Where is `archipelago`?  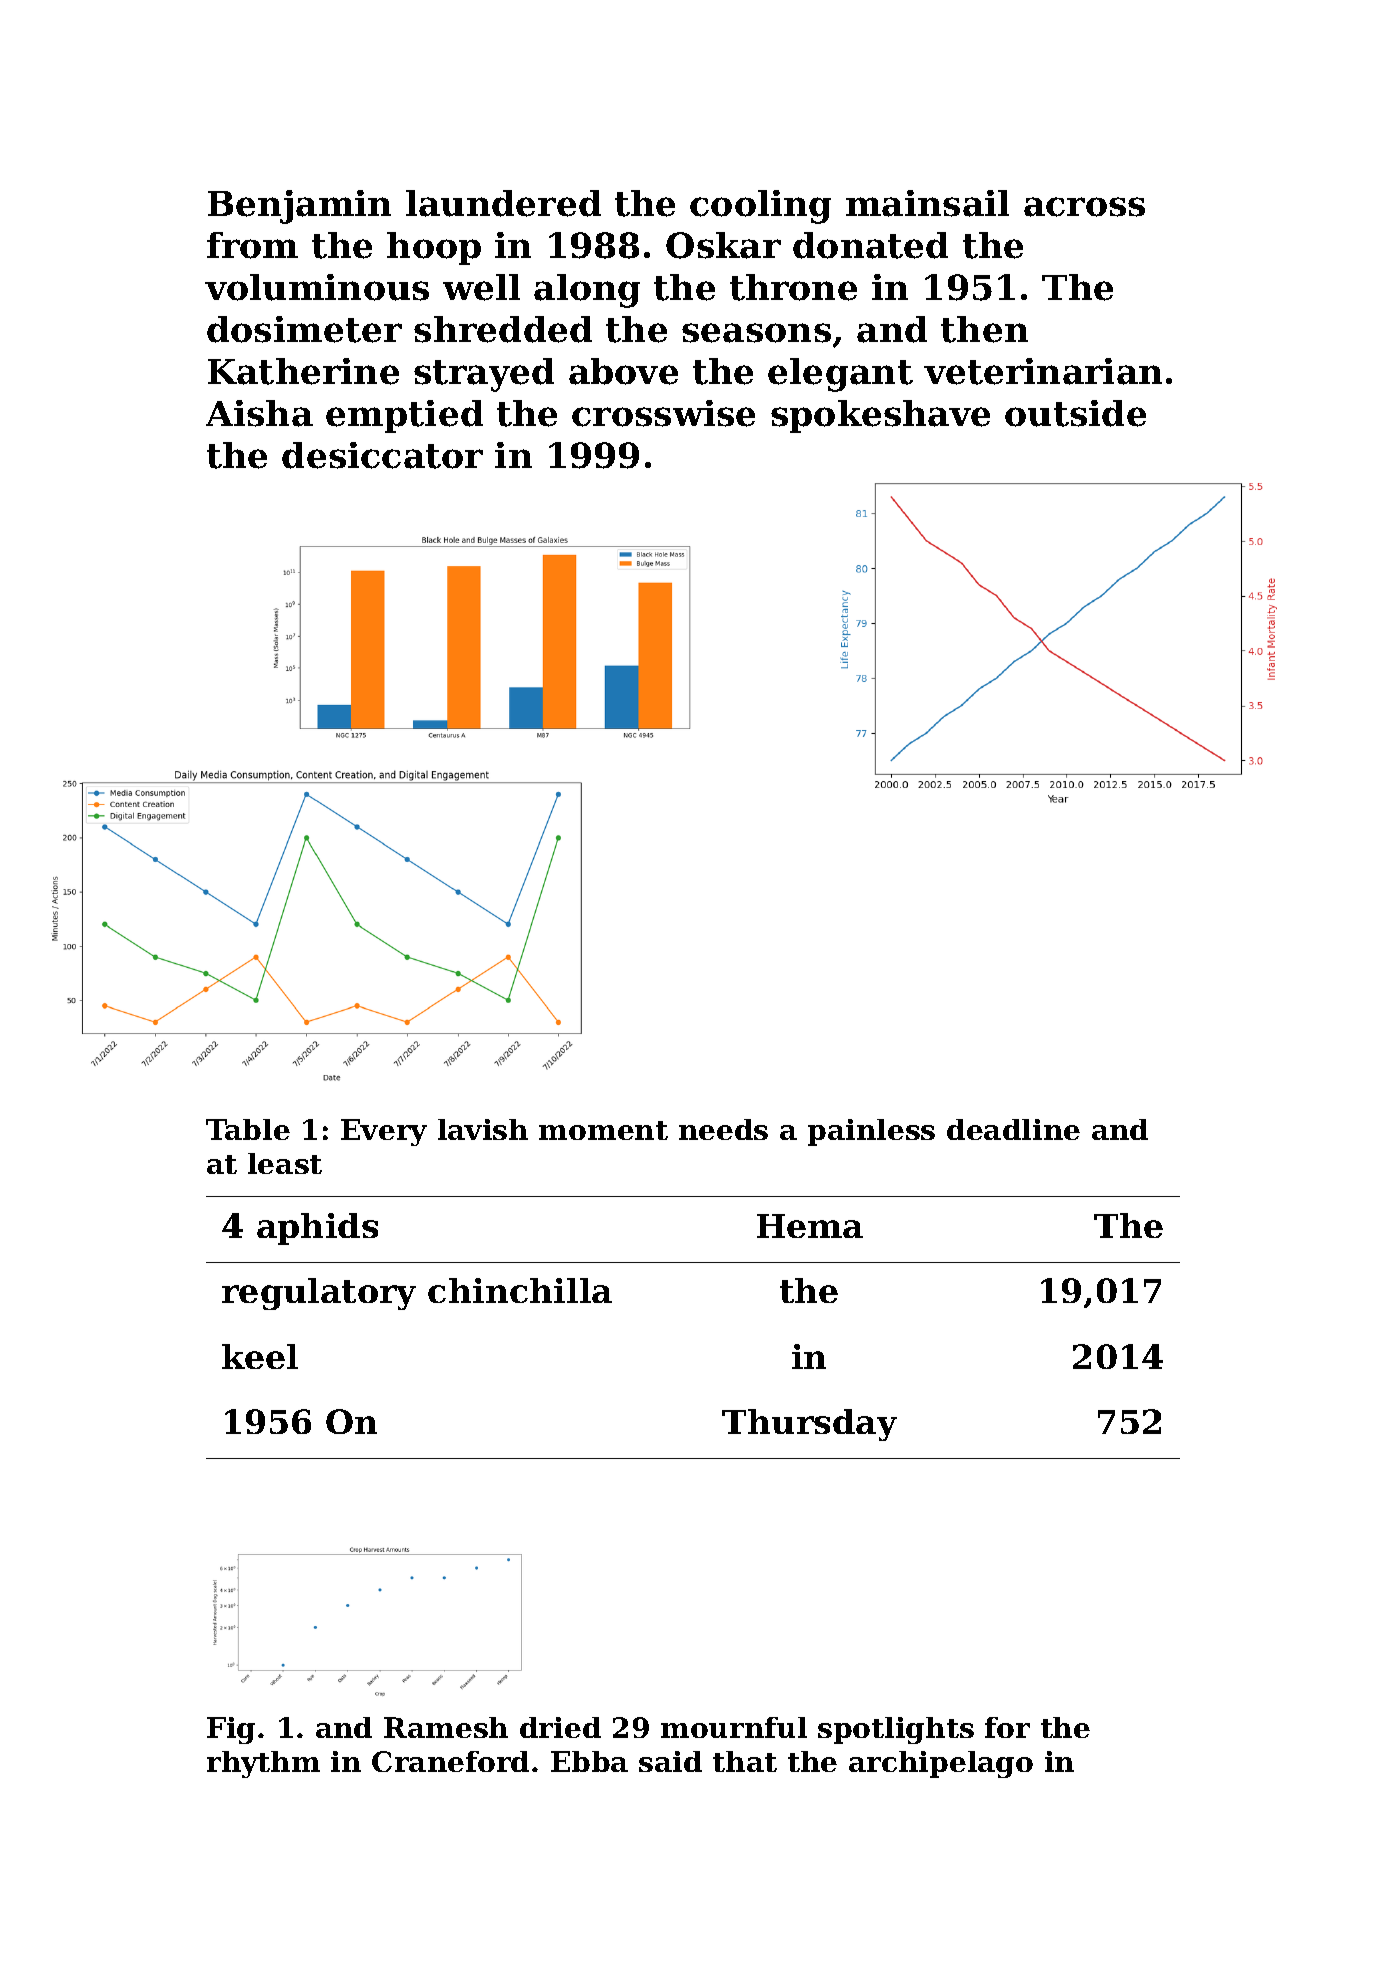
archipelago is located at coordinates (941, 1764).
